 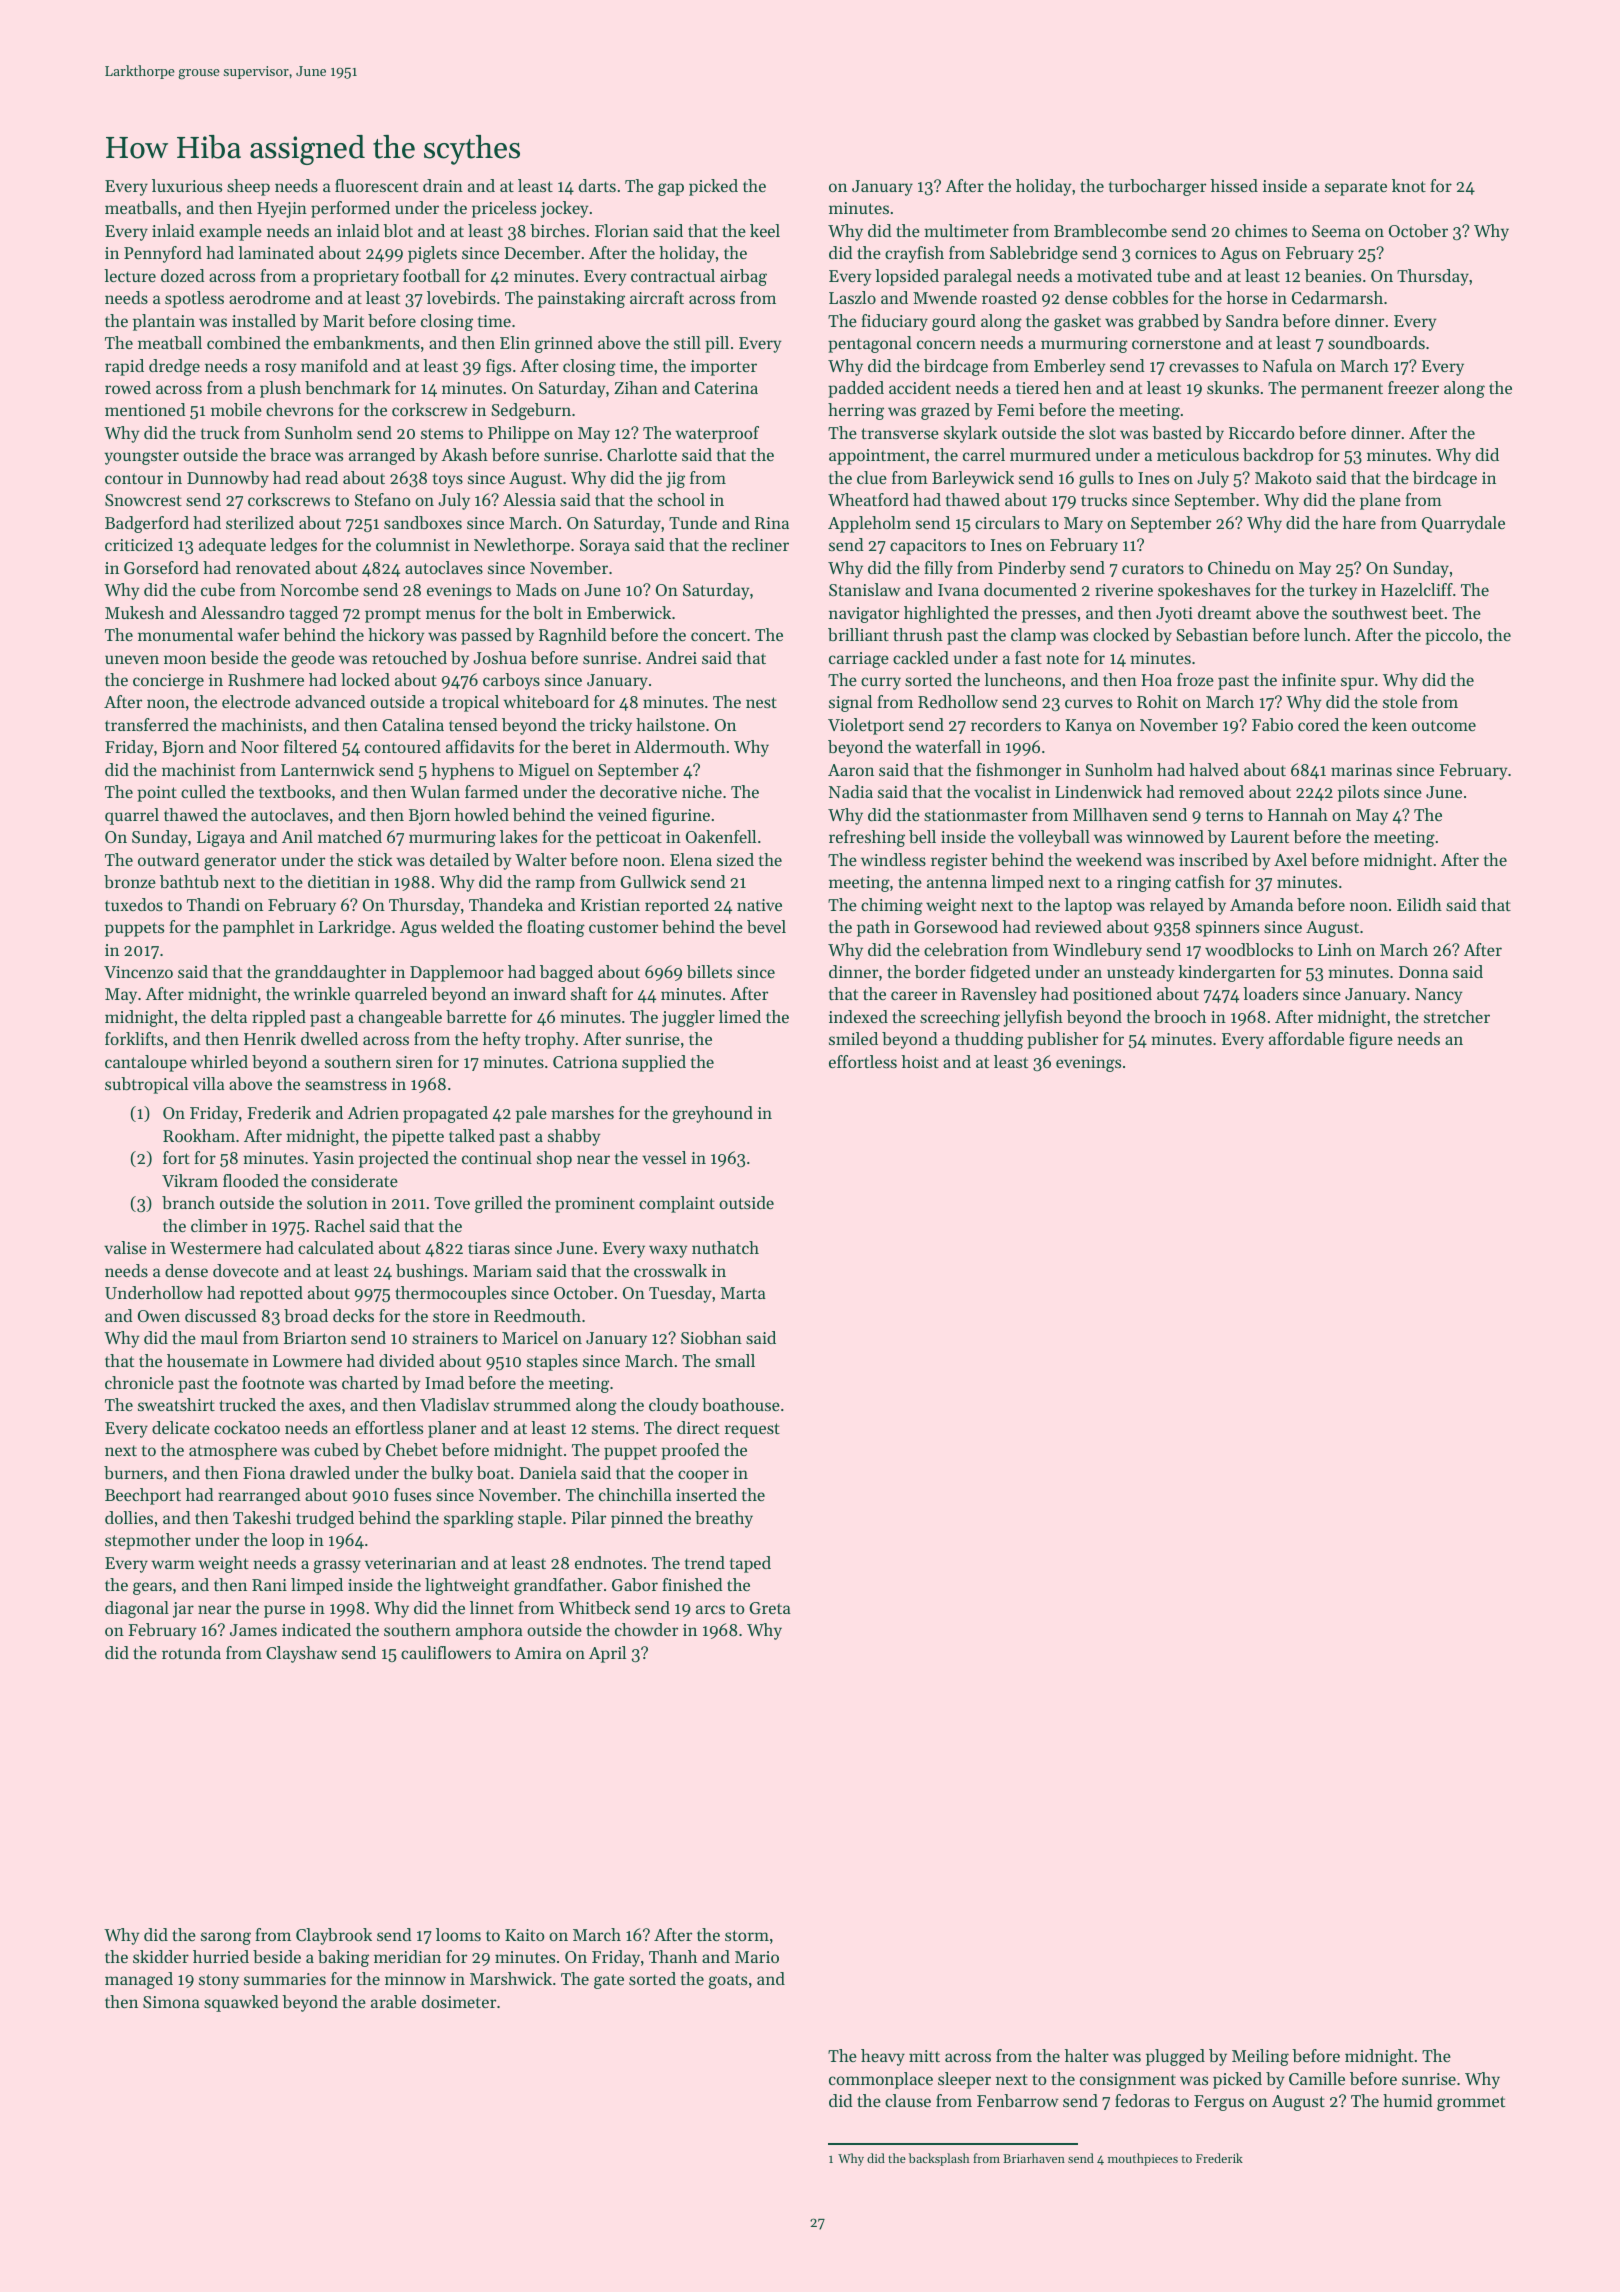 What do you see at coordinates (290, 454) in the screenshot?
I see `brace` at bounding box center [290, 454].
